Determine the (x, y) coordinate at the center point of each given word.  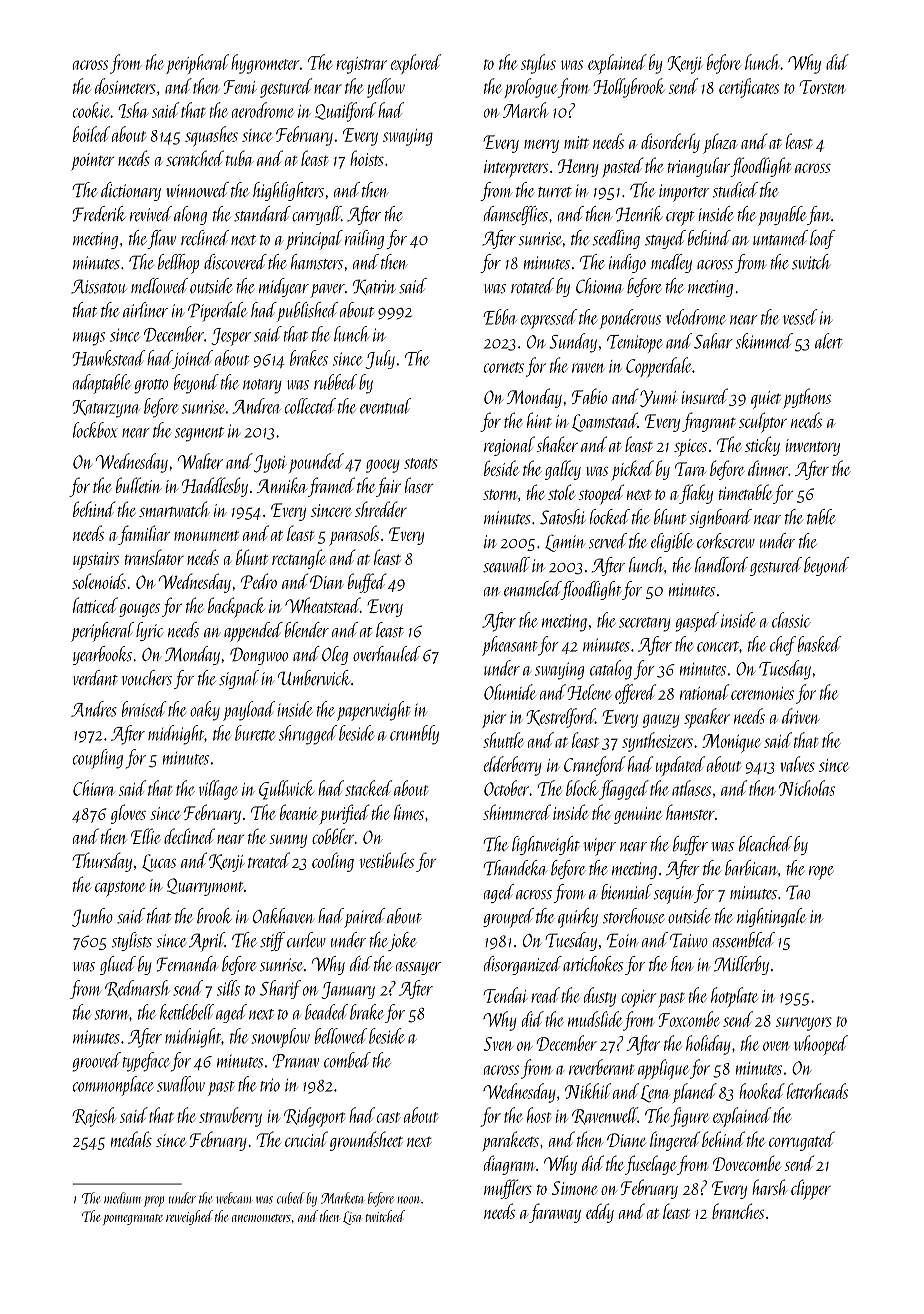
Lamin (565, 543)
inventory (812, 447)
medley (671, 263)
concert (718, 646)
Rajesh (94, 1117)
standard (262, 214)
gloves (128, 814)
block (582, 788)
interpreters (516, 169)
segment (199, 434)
